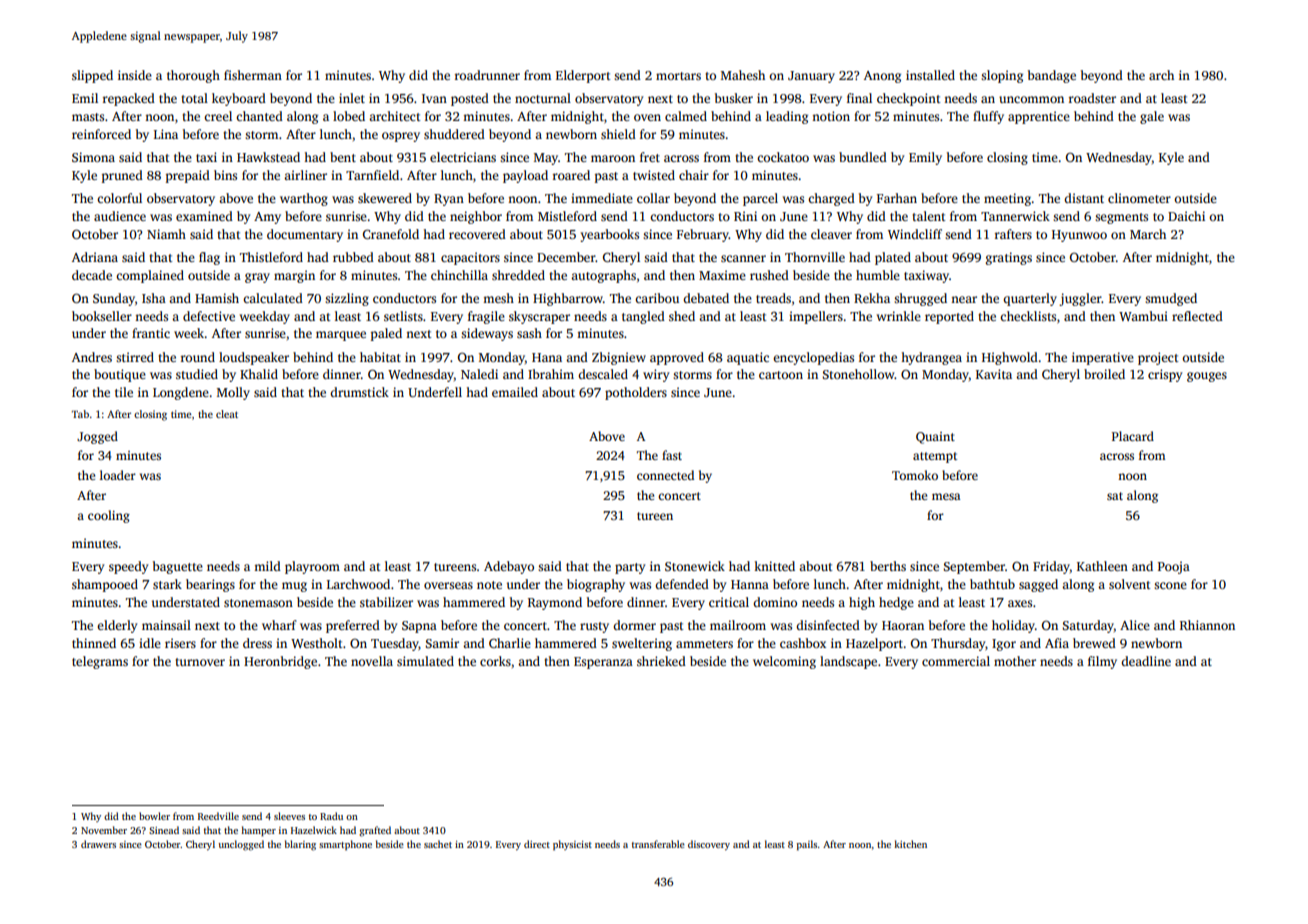  I want to click on Zbigniew, so click(619, 358).
